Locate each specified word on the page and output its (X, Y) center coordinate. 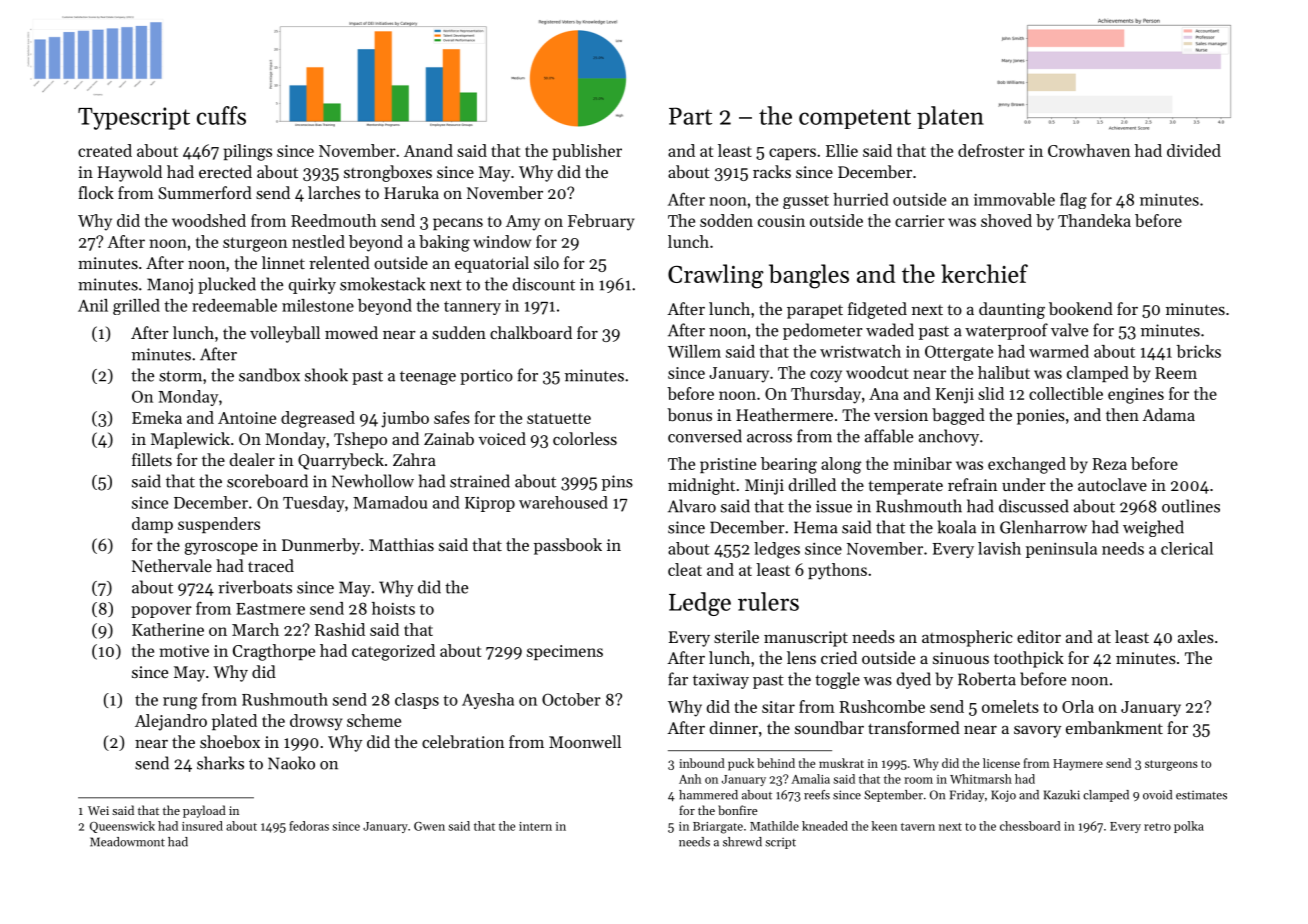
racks (772, 171)
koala (957, 527)
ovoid (1157, 795)
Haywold (130, 173)
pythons (837, 571)
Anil (93, 305)
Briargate (718, 828)
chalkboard (531, 332)
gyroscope (221, 549)
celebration (463, 741)
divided (1194, 150)
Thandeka (1094, 220)
